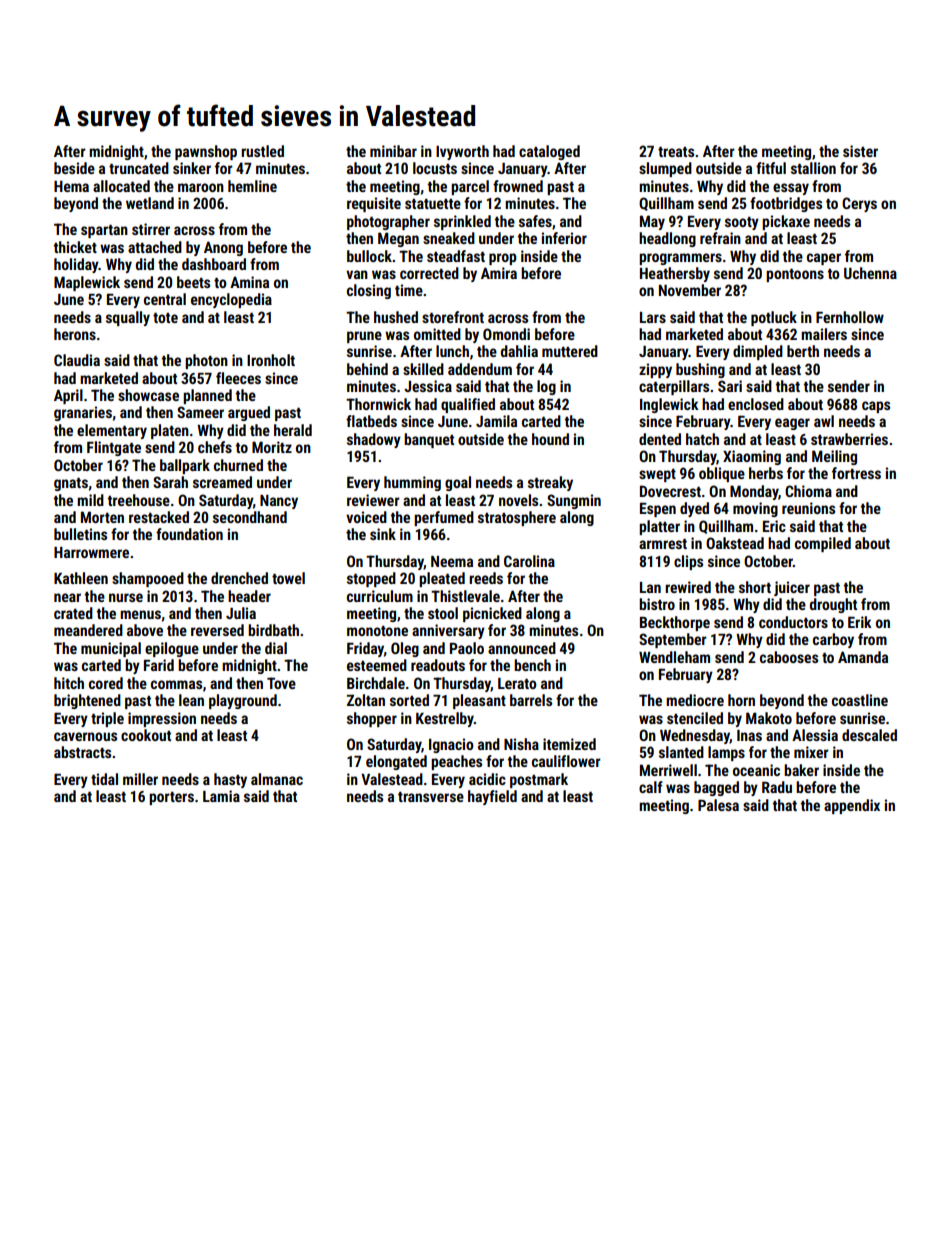  I want to click on strawberries, so click(849, 439).
